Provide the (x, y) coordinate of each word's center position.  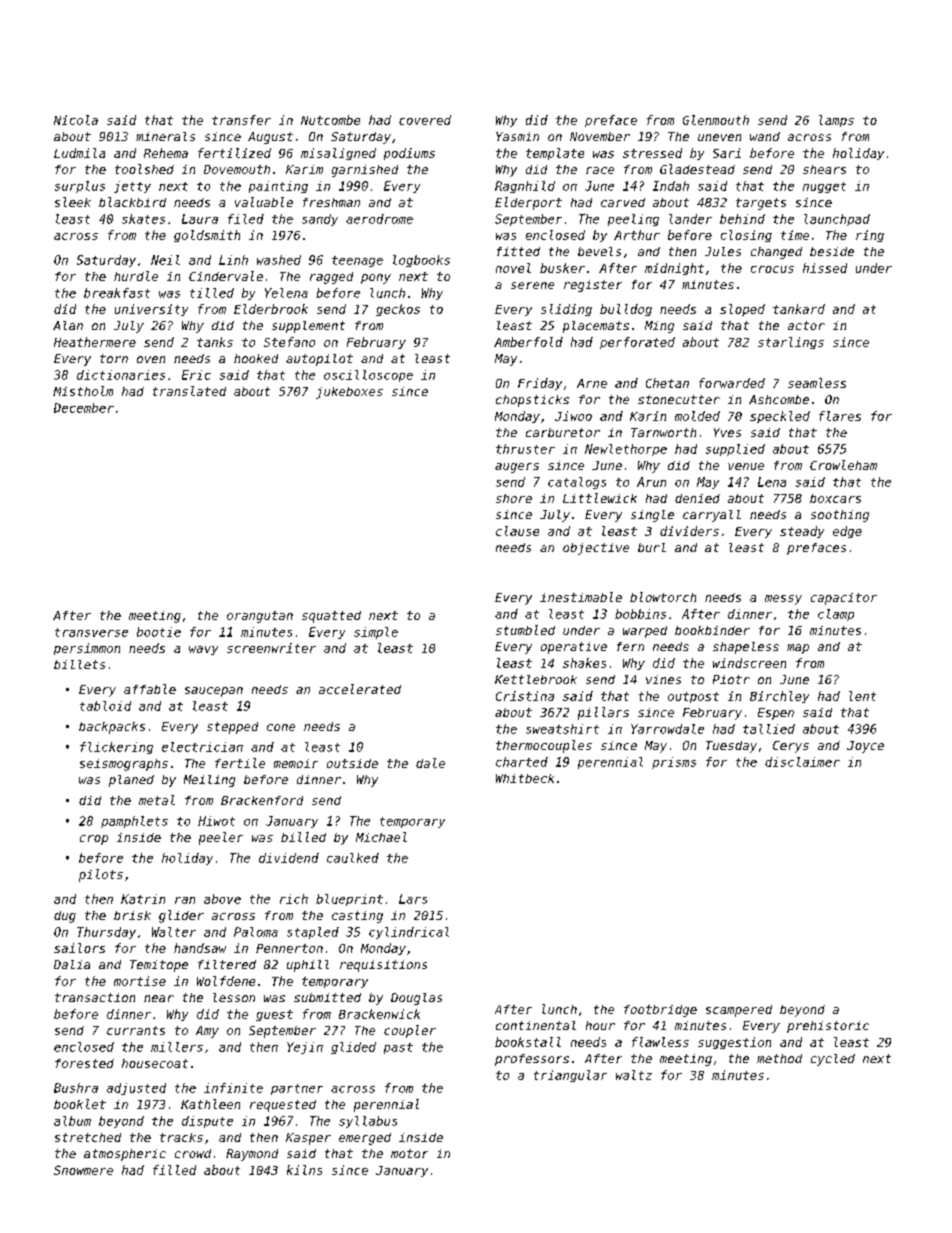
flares (840, 416)
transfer (241, 120)
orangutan (260, 617)
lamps (836, 121)
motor (409, 1153)
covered (425, 120)
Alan (68, 325)
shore (514, 498)
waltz (634, 1075)
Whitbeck (525, 778)
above (222, 899)
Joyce (865, 747)
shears (824, 169)
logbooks (421, 261)
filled (174, 1170)
